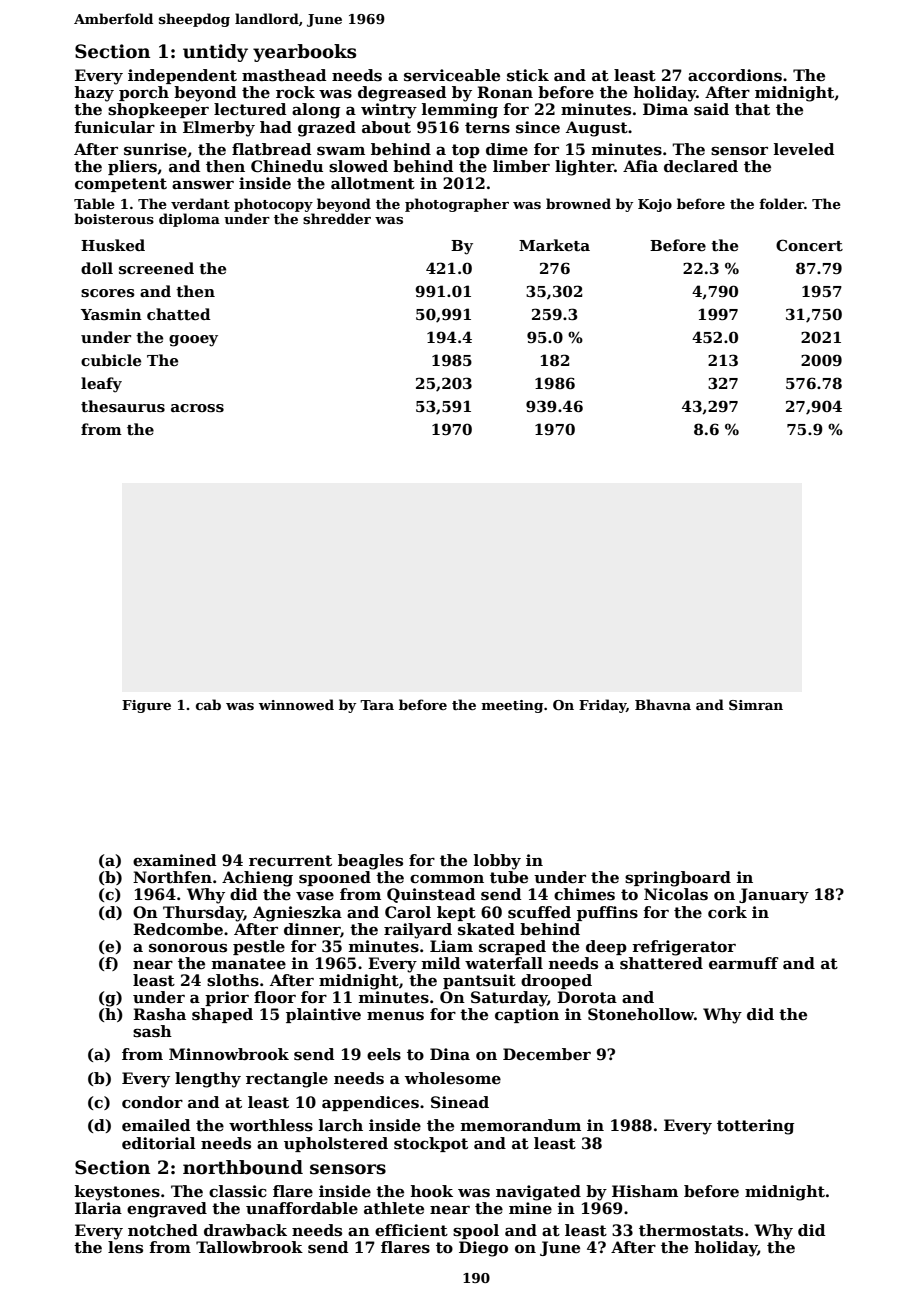 Image resolution: width=924 pixels, height=1308 pixels. Describe the element at coordinates (377, 705) in the screenshot. I see `Tara` at that location.
